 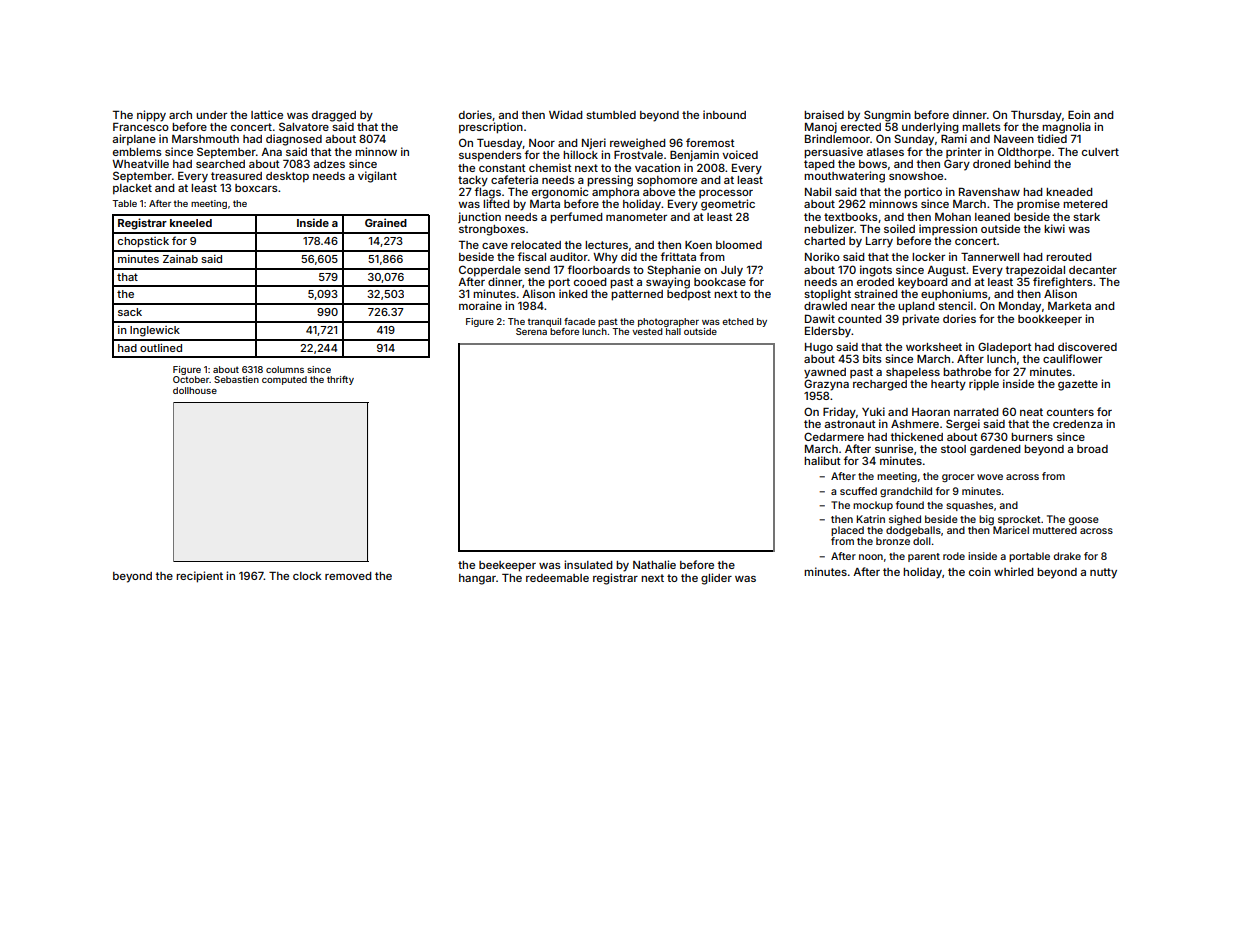 What do you see at coordinates (199, 577) in the page?
I see `recipient` at bounding box center [199, 577].
